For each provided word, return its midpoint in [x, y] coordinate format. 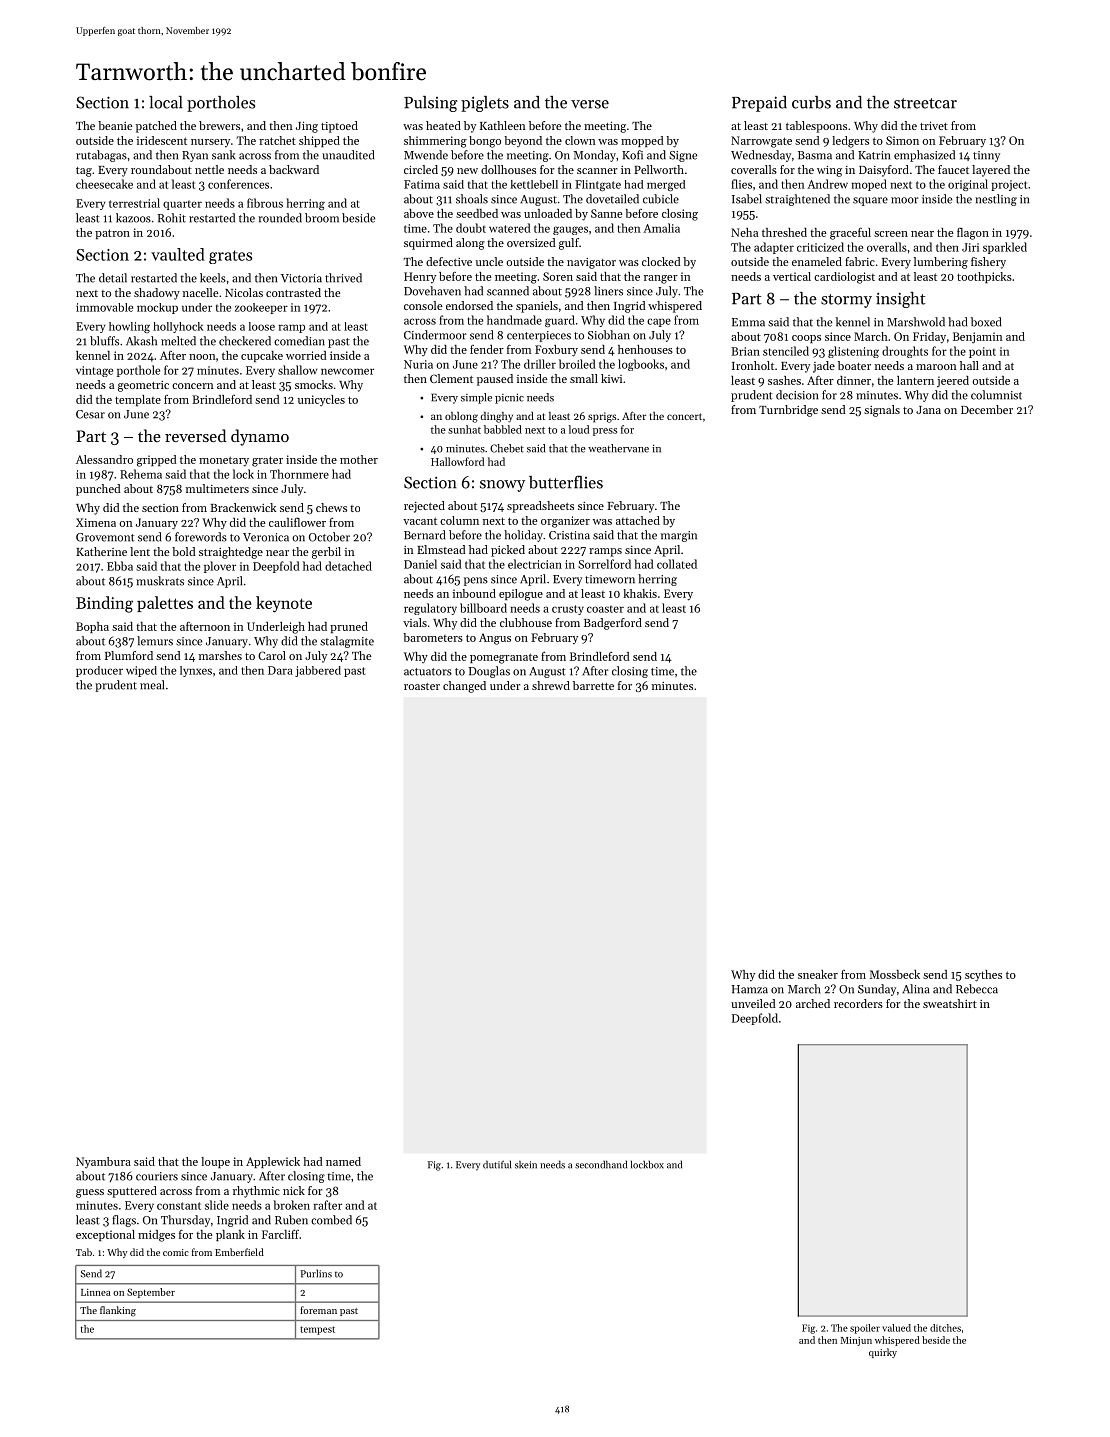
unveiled [753, 1003]
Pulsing [431, 104]
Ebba [120, 566]
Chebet [507, 448]
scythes [983, 976]
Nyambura [103, 1162]
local [166, 102]
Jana [928, 410]
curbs [811, 102]
